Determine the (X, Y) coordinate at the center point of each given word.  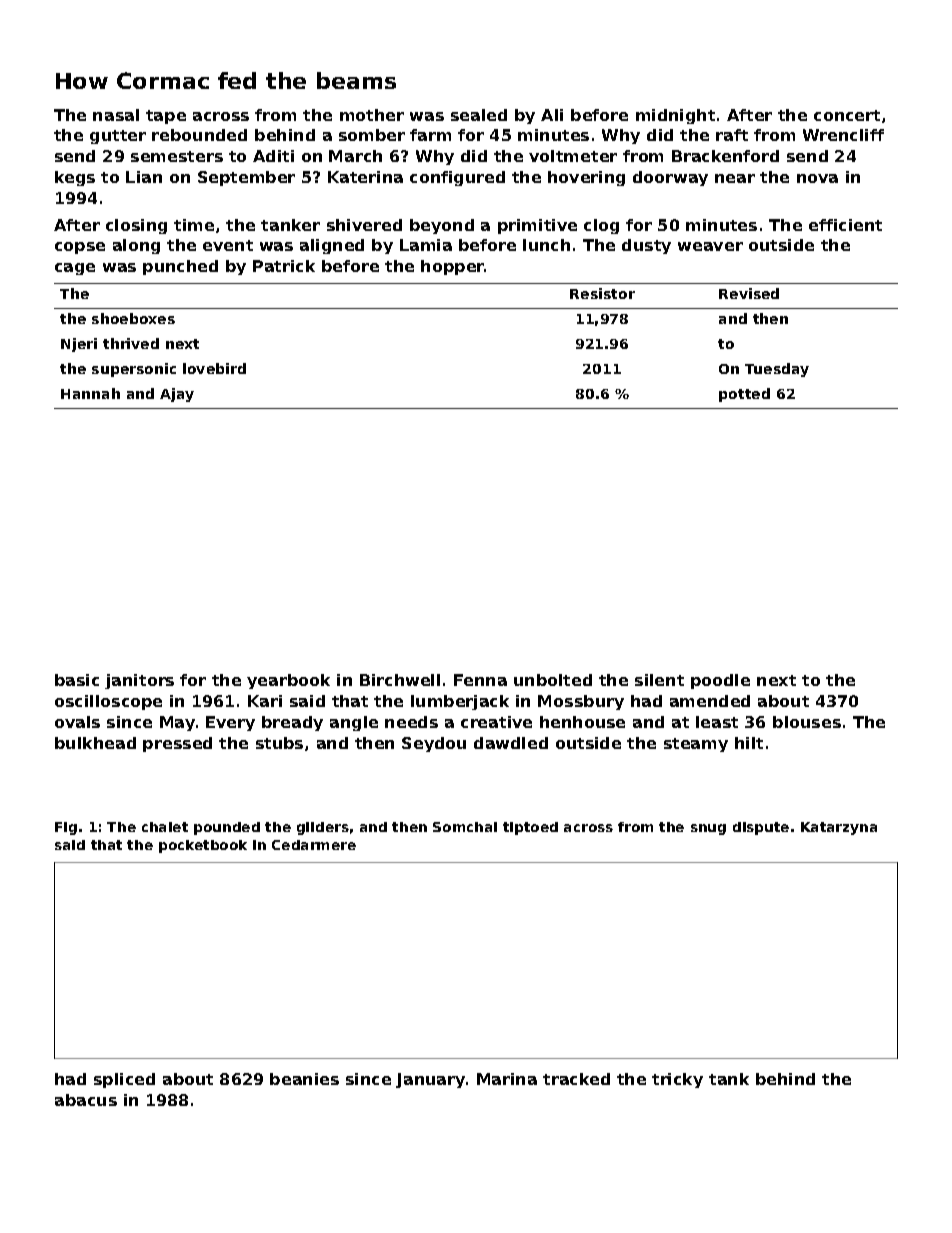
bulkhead (95, 743)
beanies (304, 1079)
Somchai (465, 827)
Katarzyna (839, 828)
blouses (807, 722)
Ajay (177, 395)
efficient (845, 225)
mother (372, 115)
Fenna (480, 680)
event (228, 245)
